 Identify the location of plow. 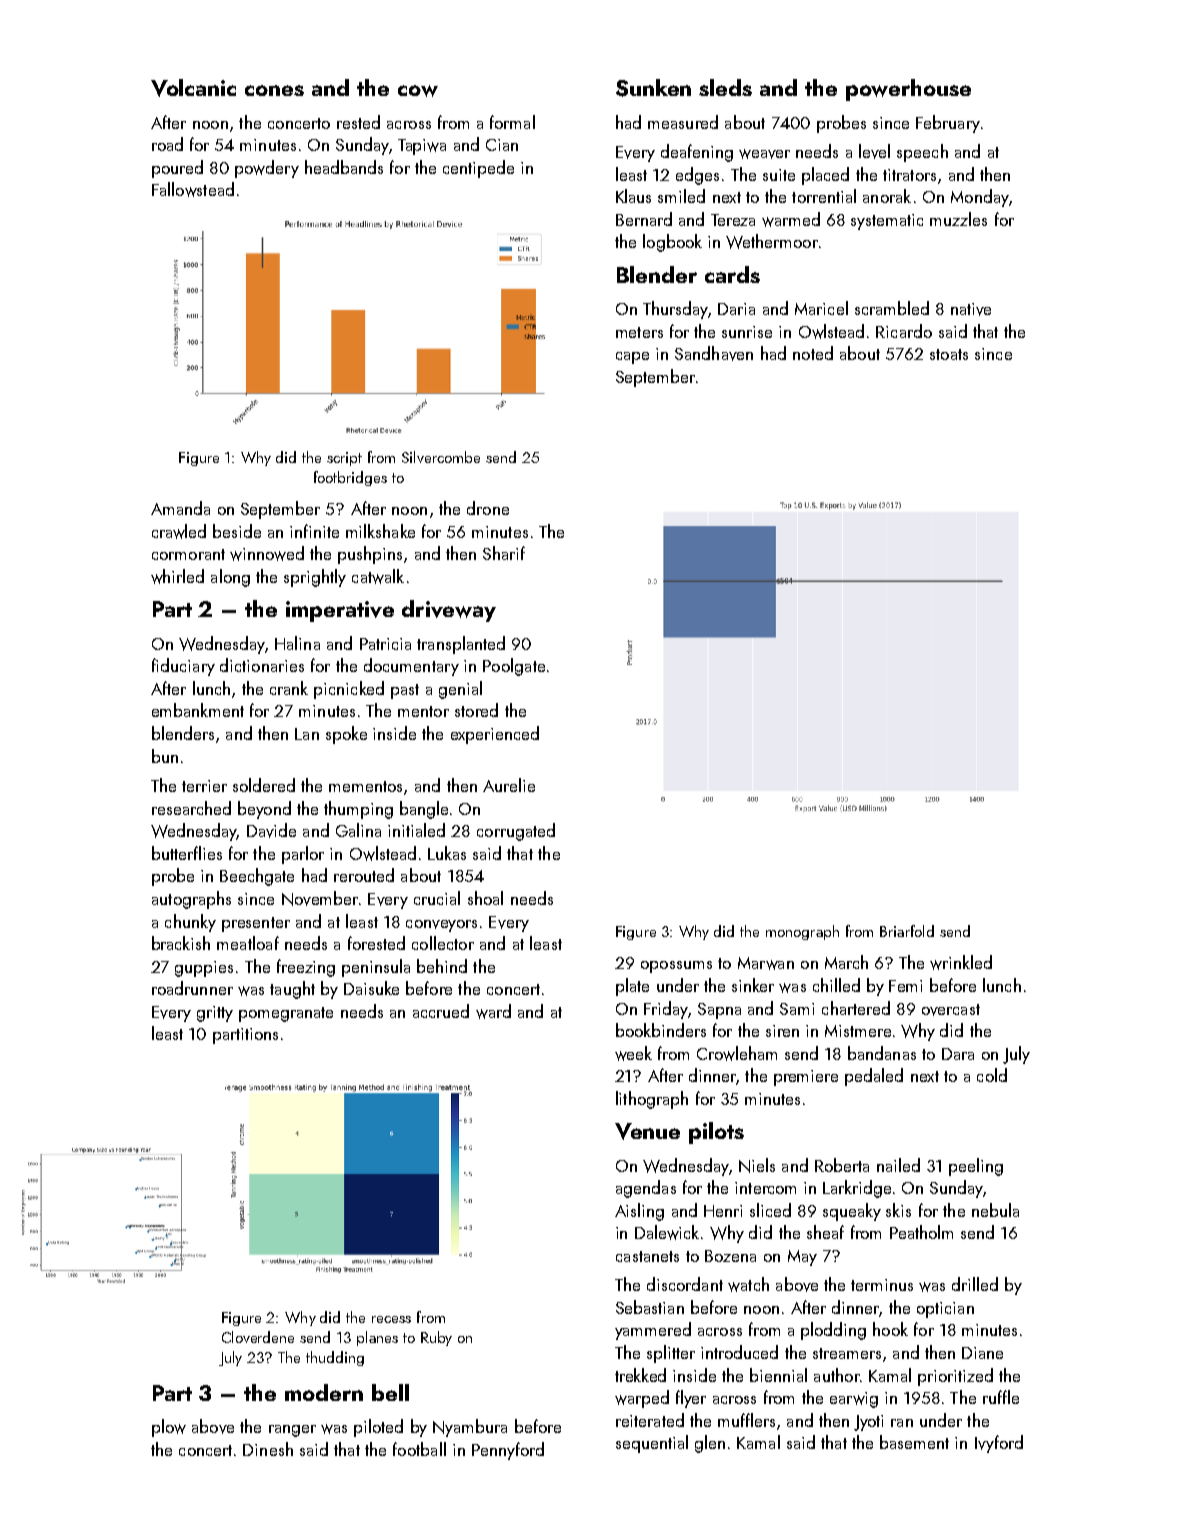
(169, 1428).
